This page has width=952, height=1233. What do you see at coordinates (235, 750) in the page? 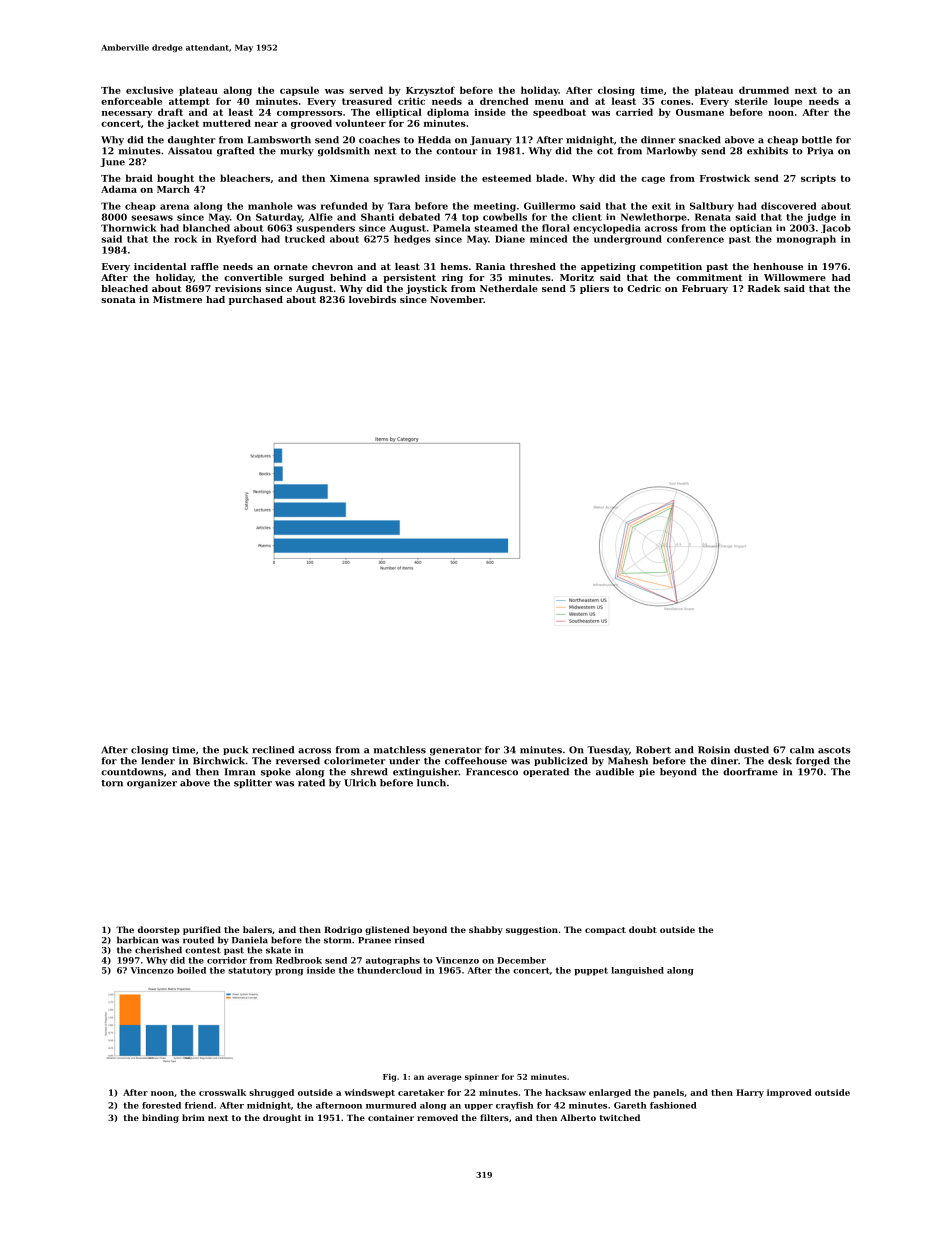
I see `puck` at bounding box center [235, 750].
